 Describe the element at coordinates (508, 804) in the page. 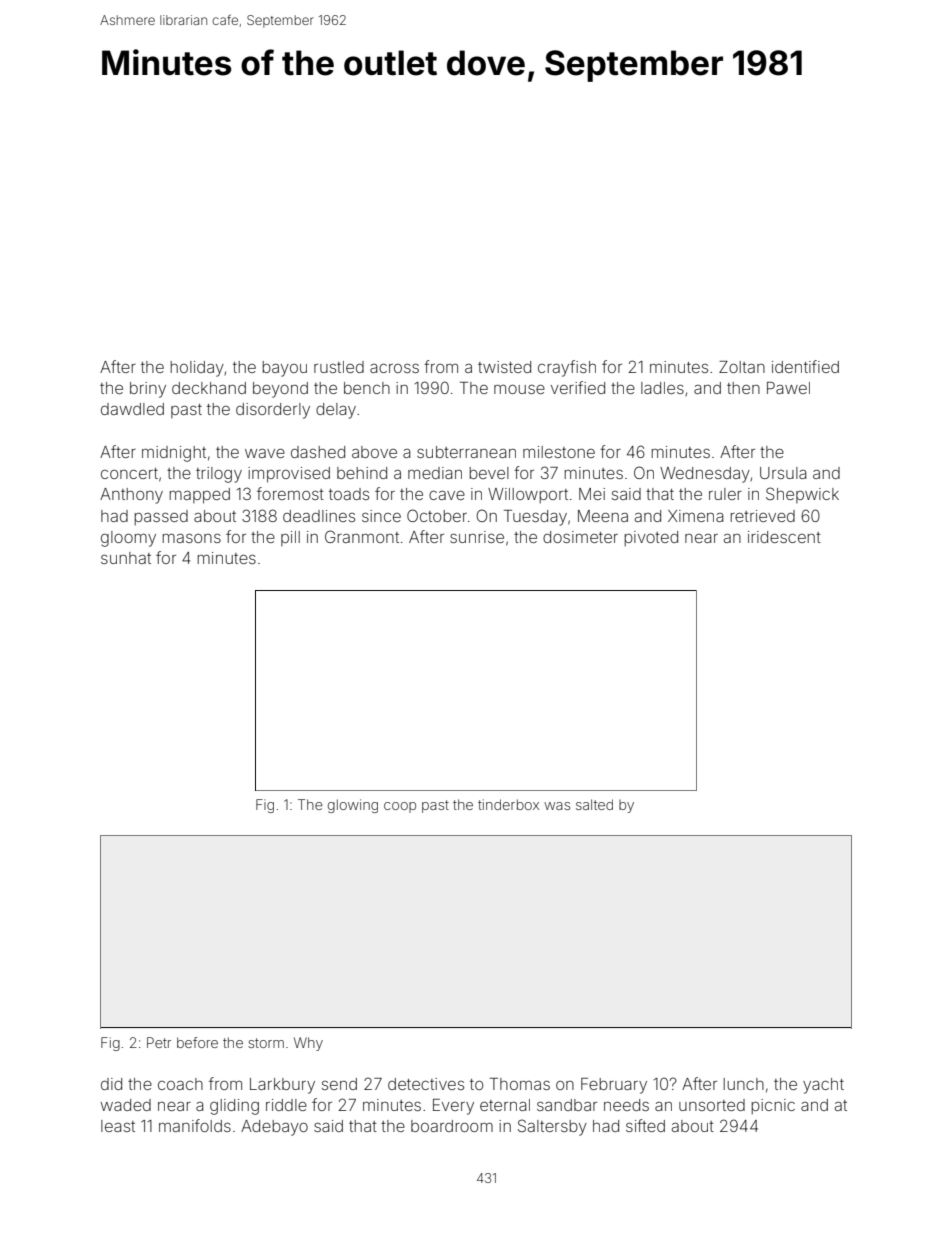

I see `tinderbox` at that location.
